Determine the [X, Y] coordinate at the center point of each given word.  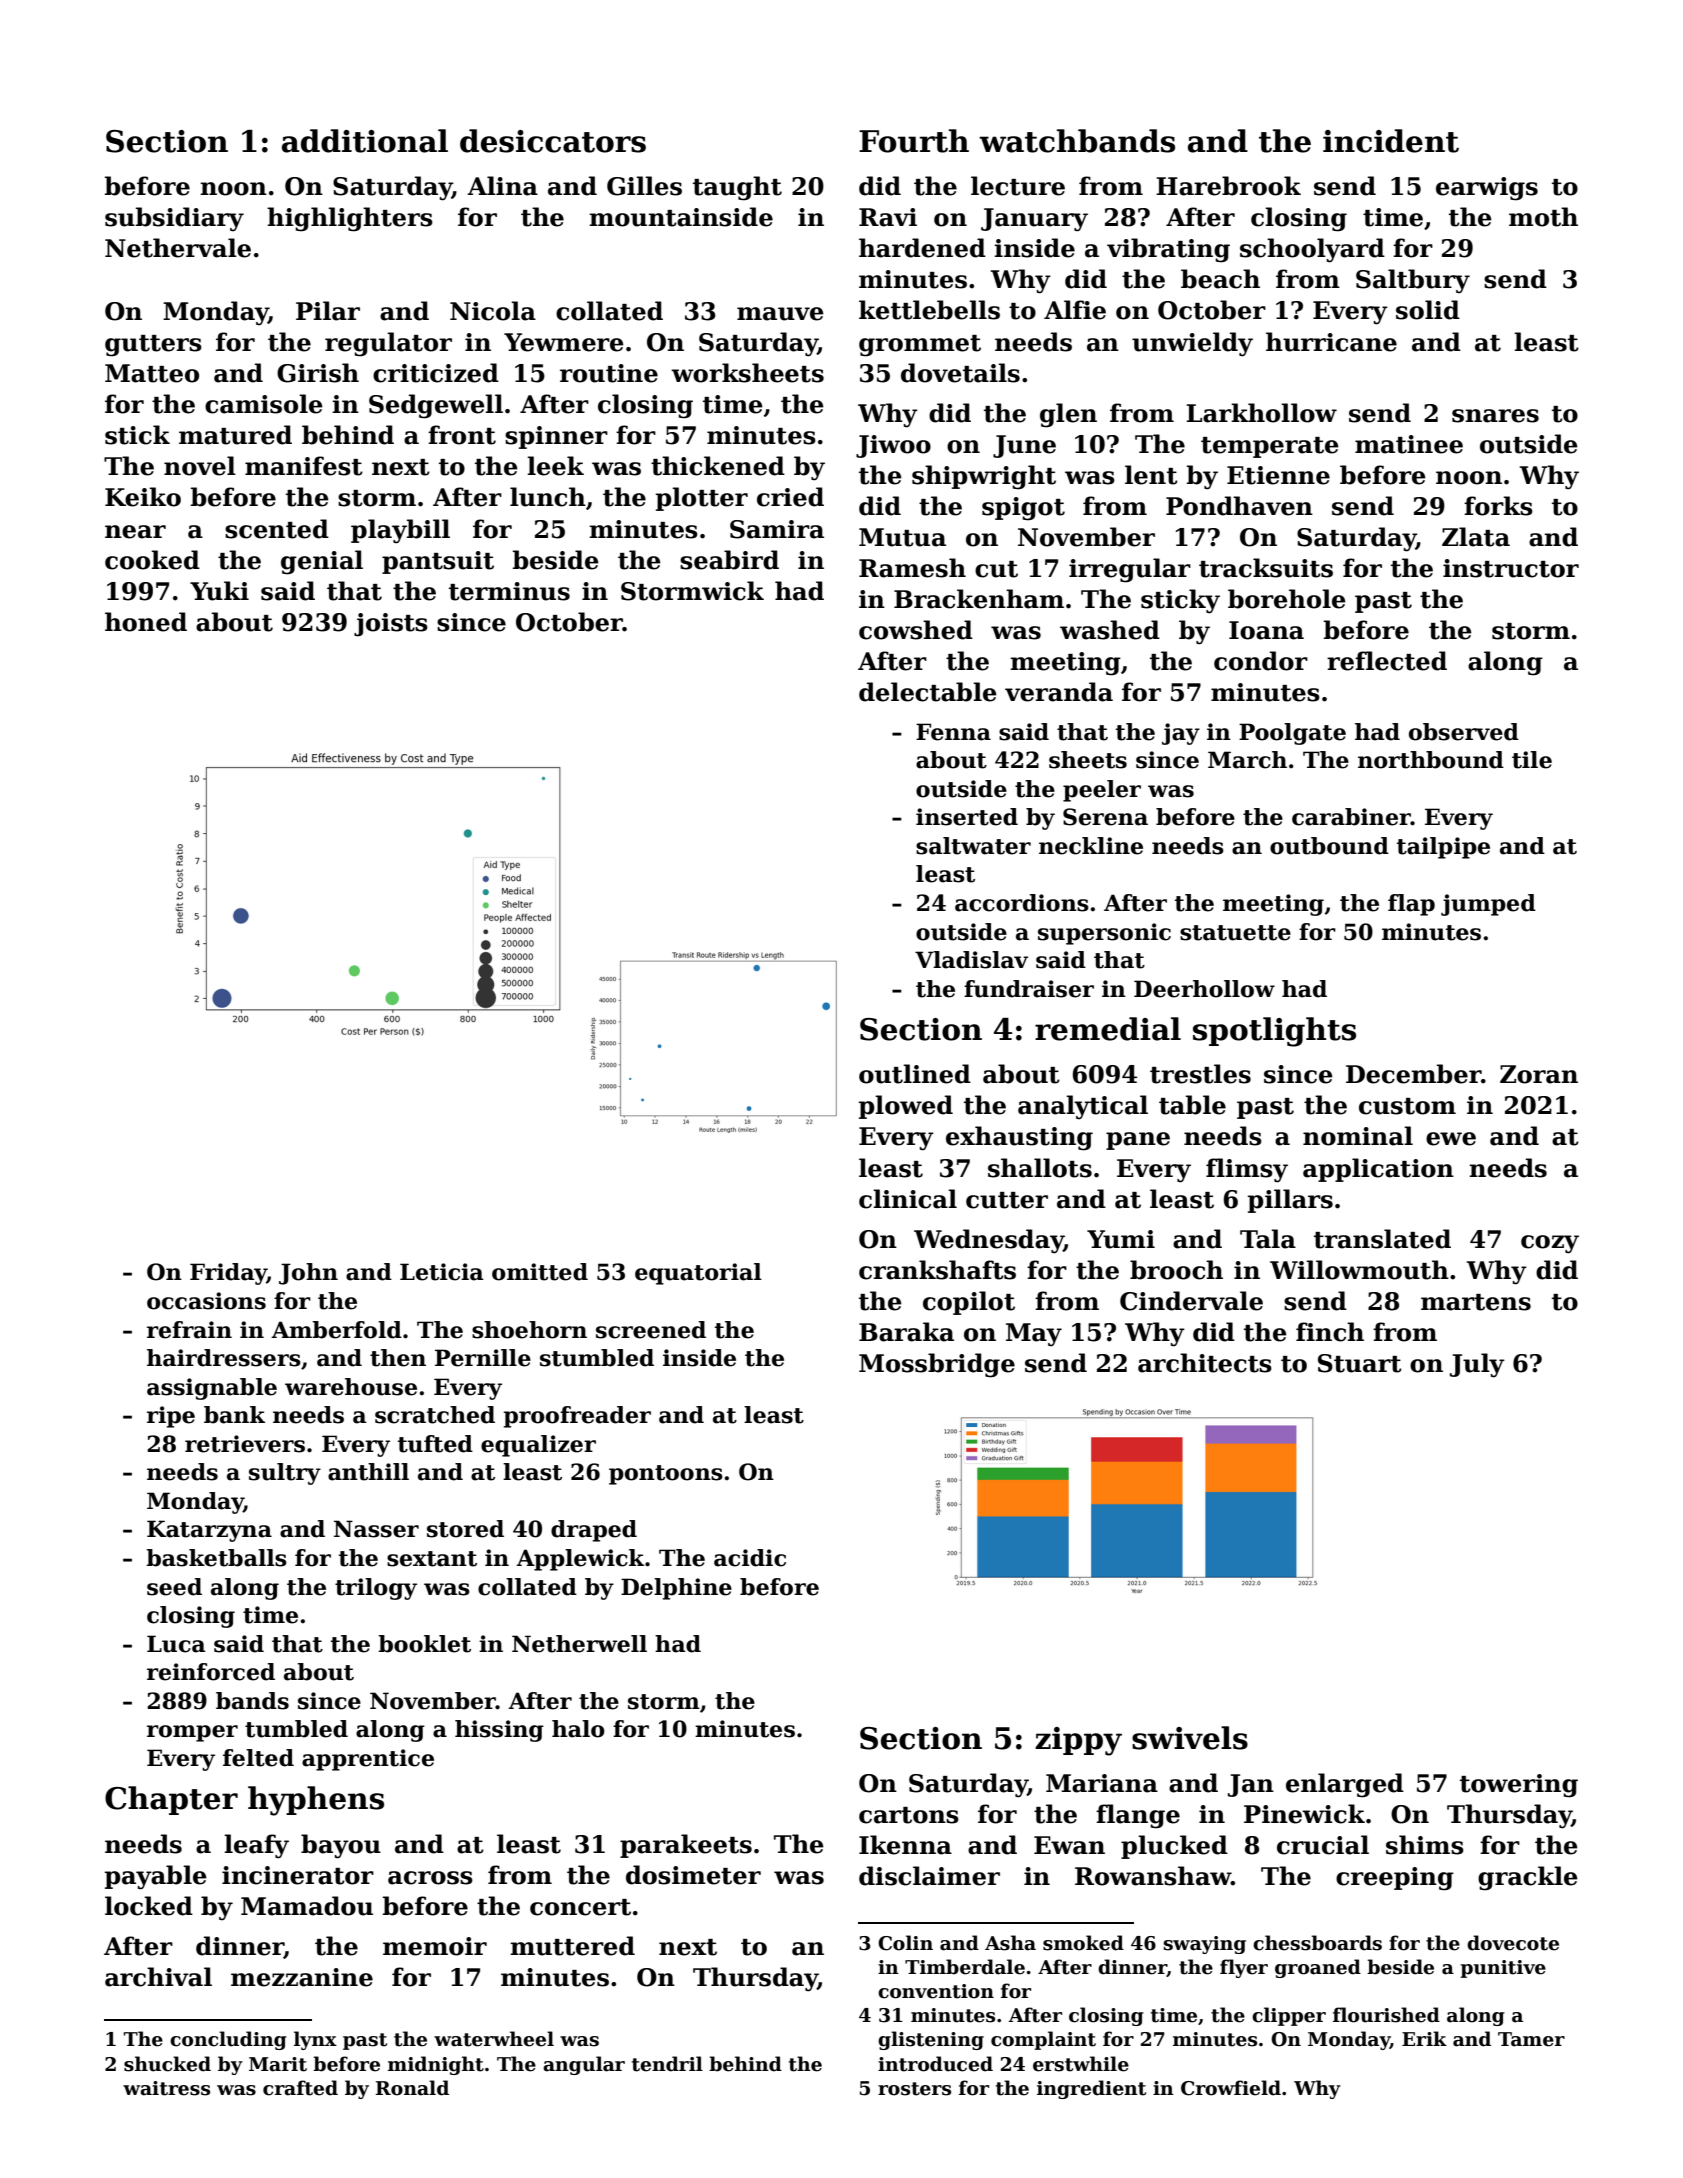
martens [1476, 1302]
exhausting [1019, 1138]
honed [146, 622]
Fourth [914, 141]
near [135, 532]
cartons [909, 1815]
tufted [435, 1444]
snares [1495, 416]
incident [1391, 141]
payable [156, 1877]
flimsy [1247, 1170]
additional [365, 141]
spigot [1023, 509]
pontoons [666, 1475]
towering [1519, 1786]
